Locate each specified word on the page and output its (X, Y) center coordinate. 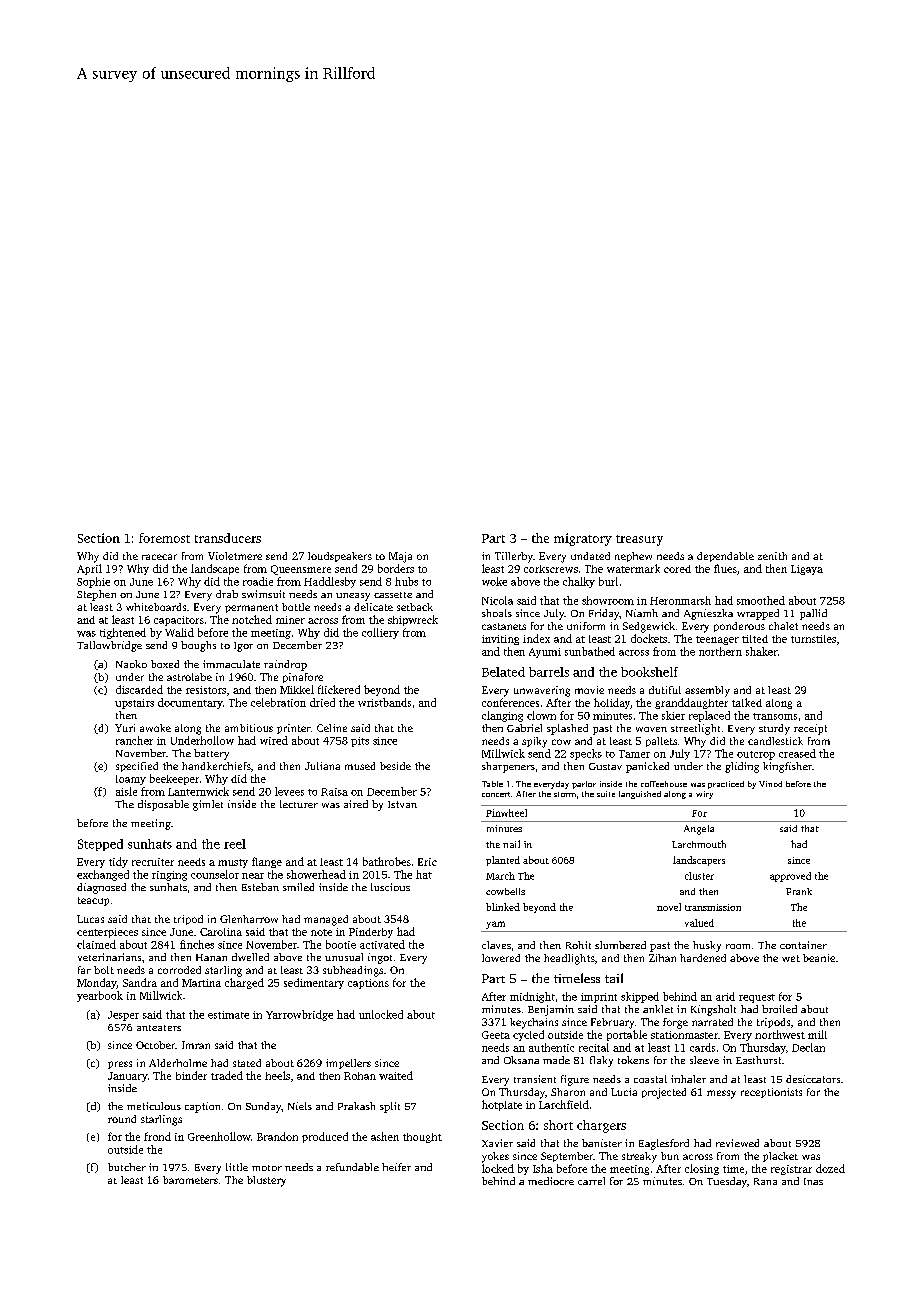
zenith (772, 556)
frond (157, 1136)
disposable (163, 805)
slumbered (620, 945)
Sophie (93, 582)
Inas (813, 1181)
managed (326, 920)
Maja (400, 557)
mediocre (551, 1181)
